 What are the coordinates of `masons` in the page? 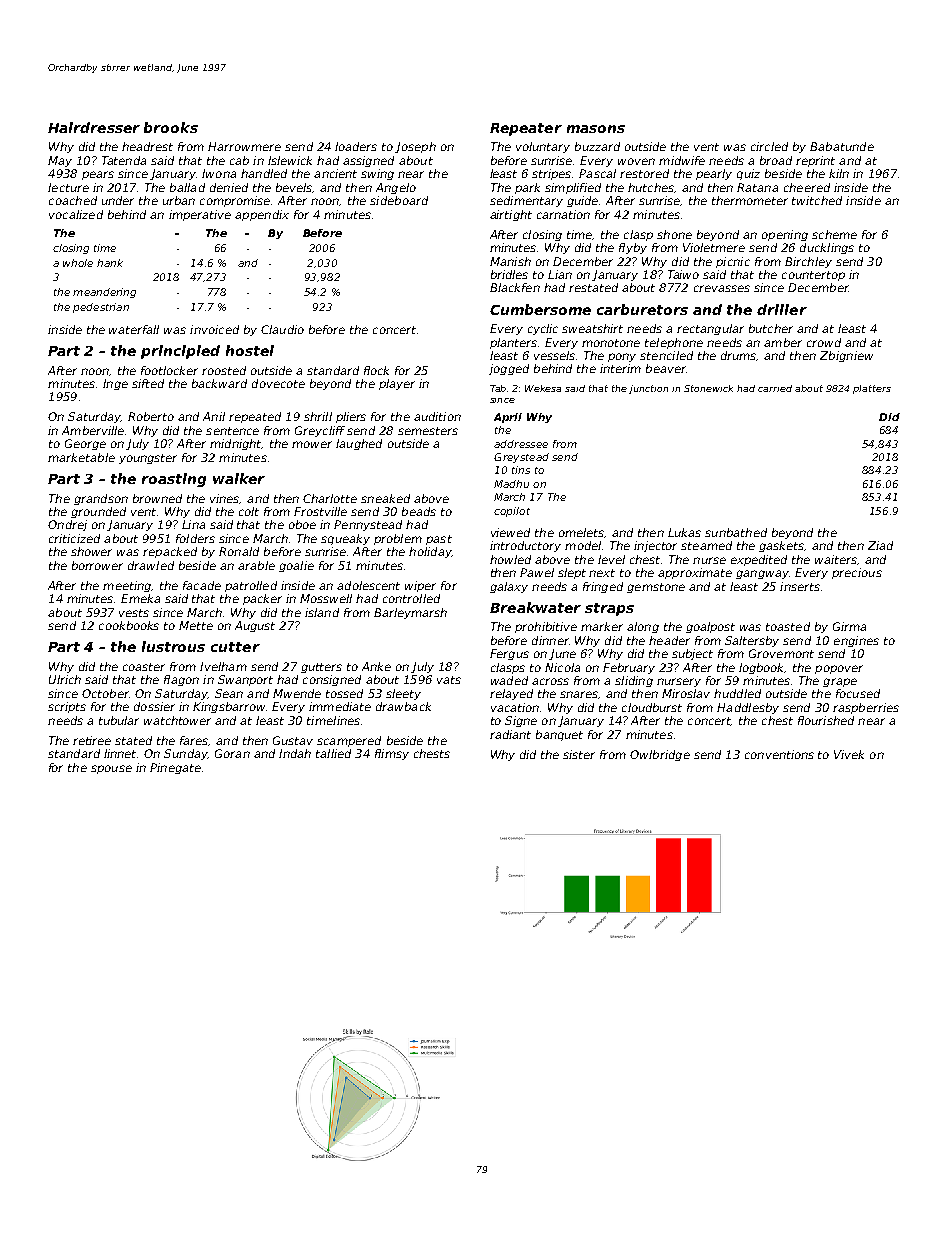 It's located at (596, 129).
